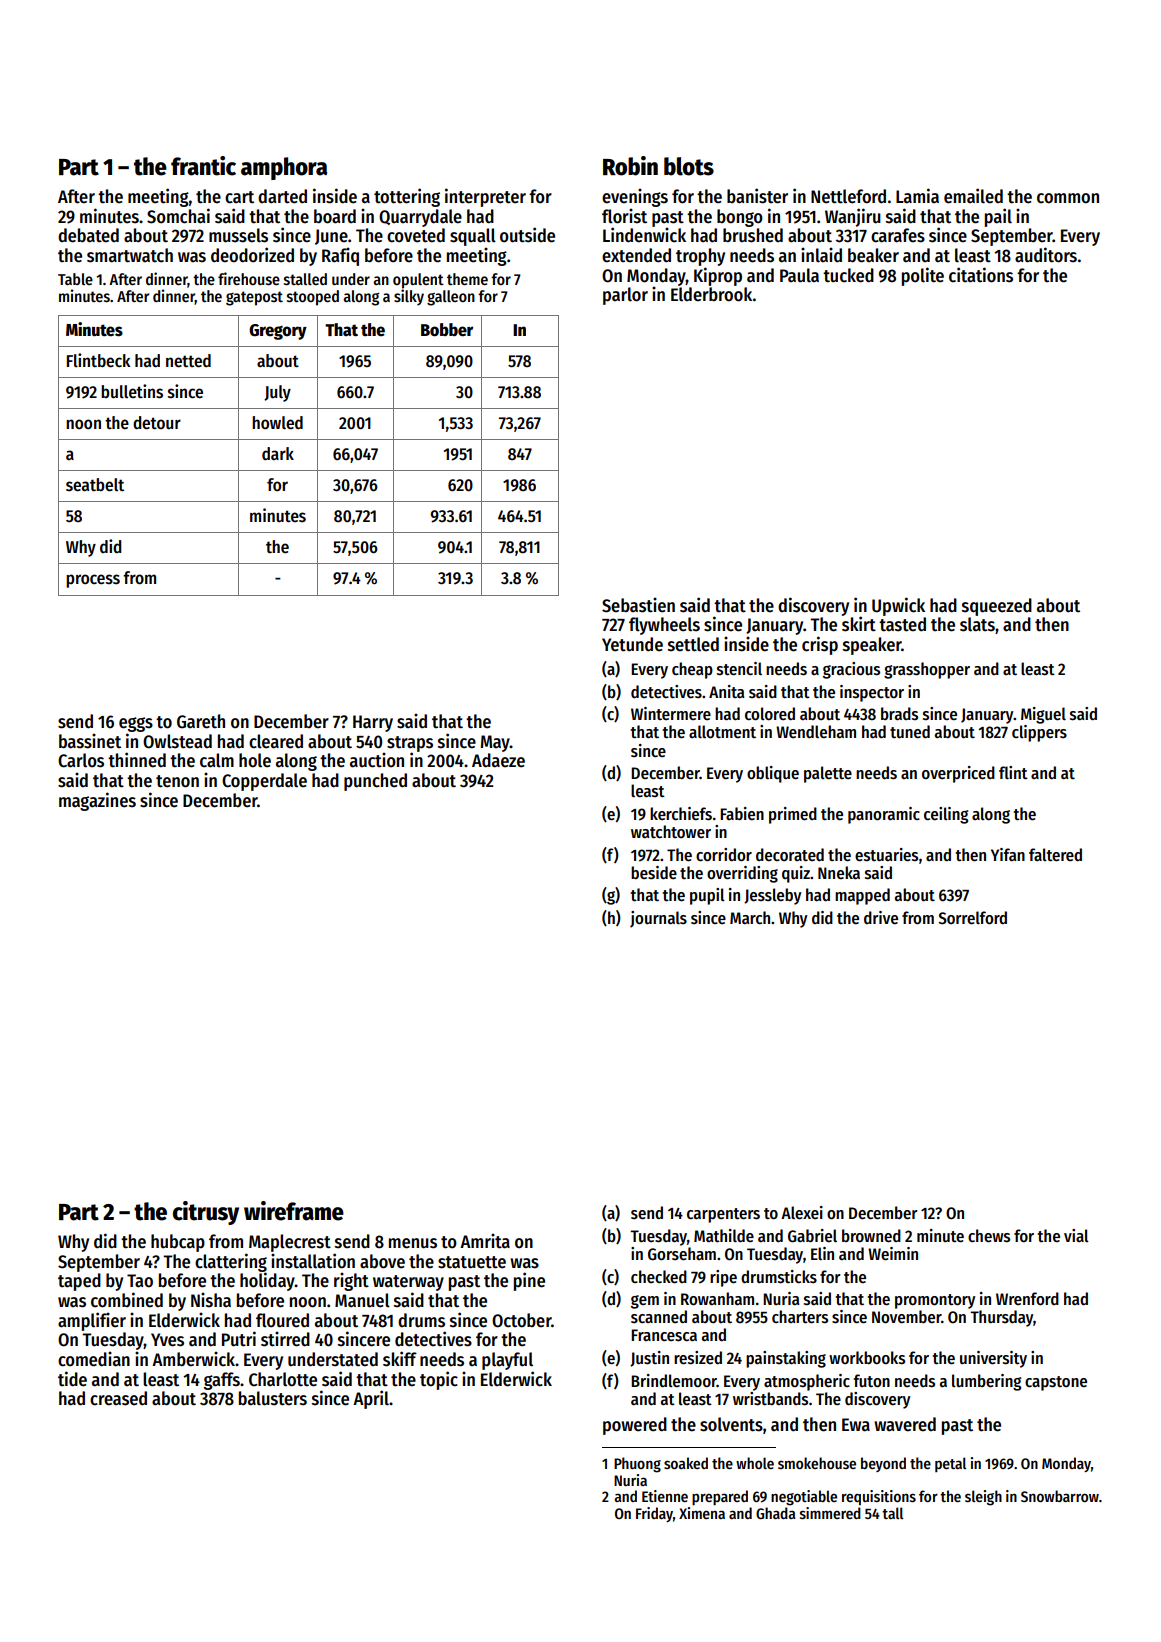  Describe the element at coordinates (264, 782) in the screenshot. I see `Copperdale` at that location.
